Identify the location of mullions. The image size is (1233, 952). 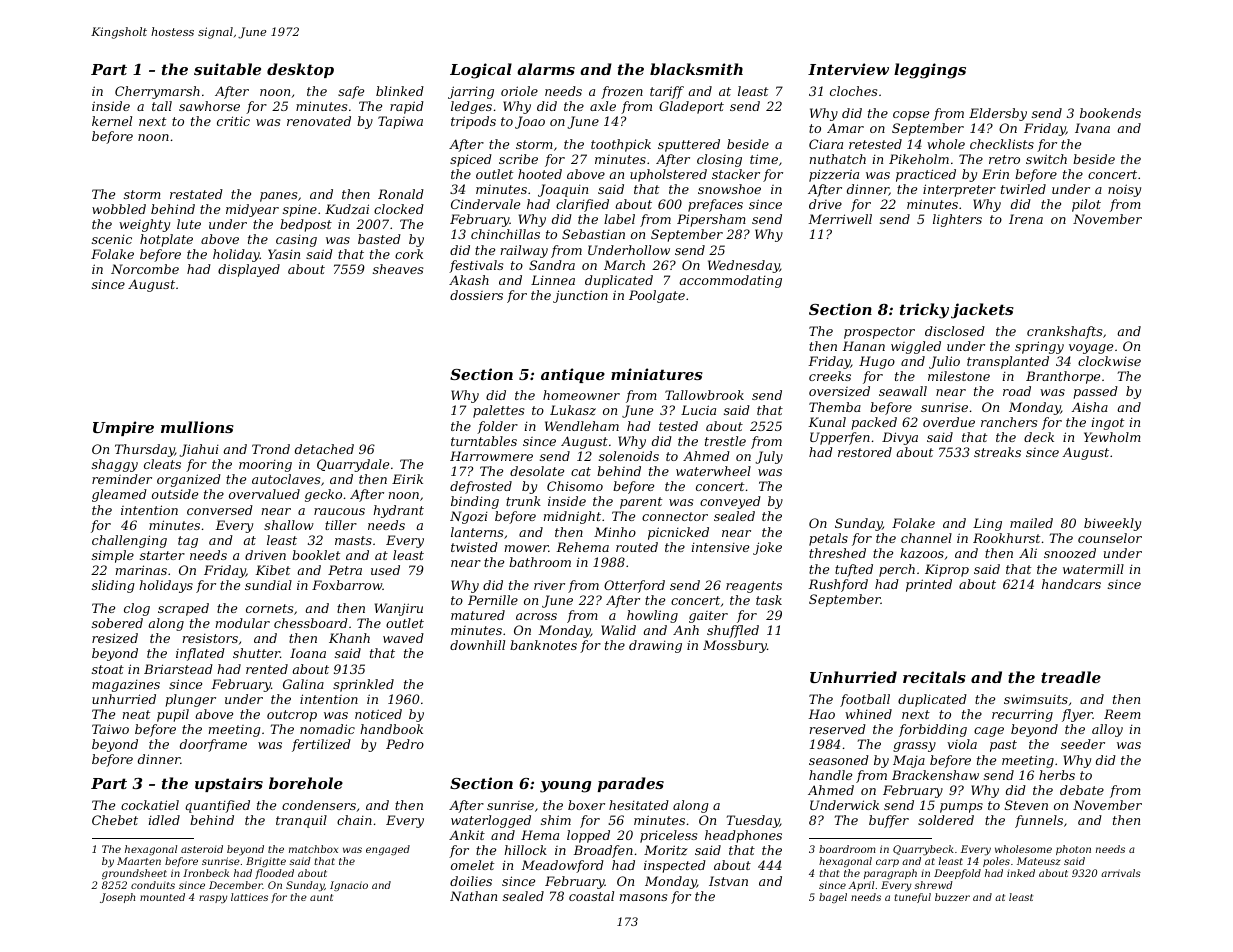
(197, 427).
